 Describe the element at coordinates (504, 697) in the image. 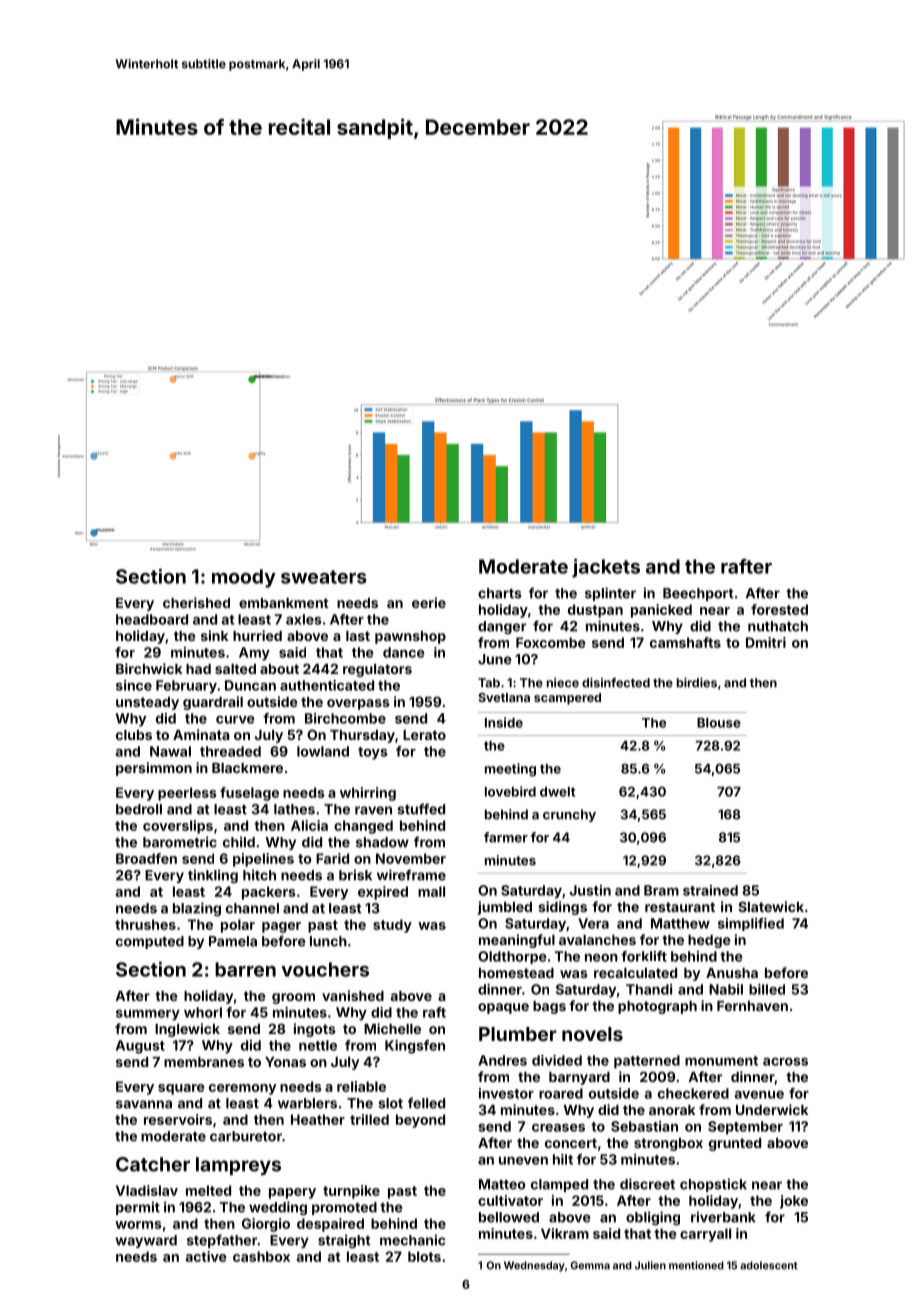

I see `Svetlana` at that location.
